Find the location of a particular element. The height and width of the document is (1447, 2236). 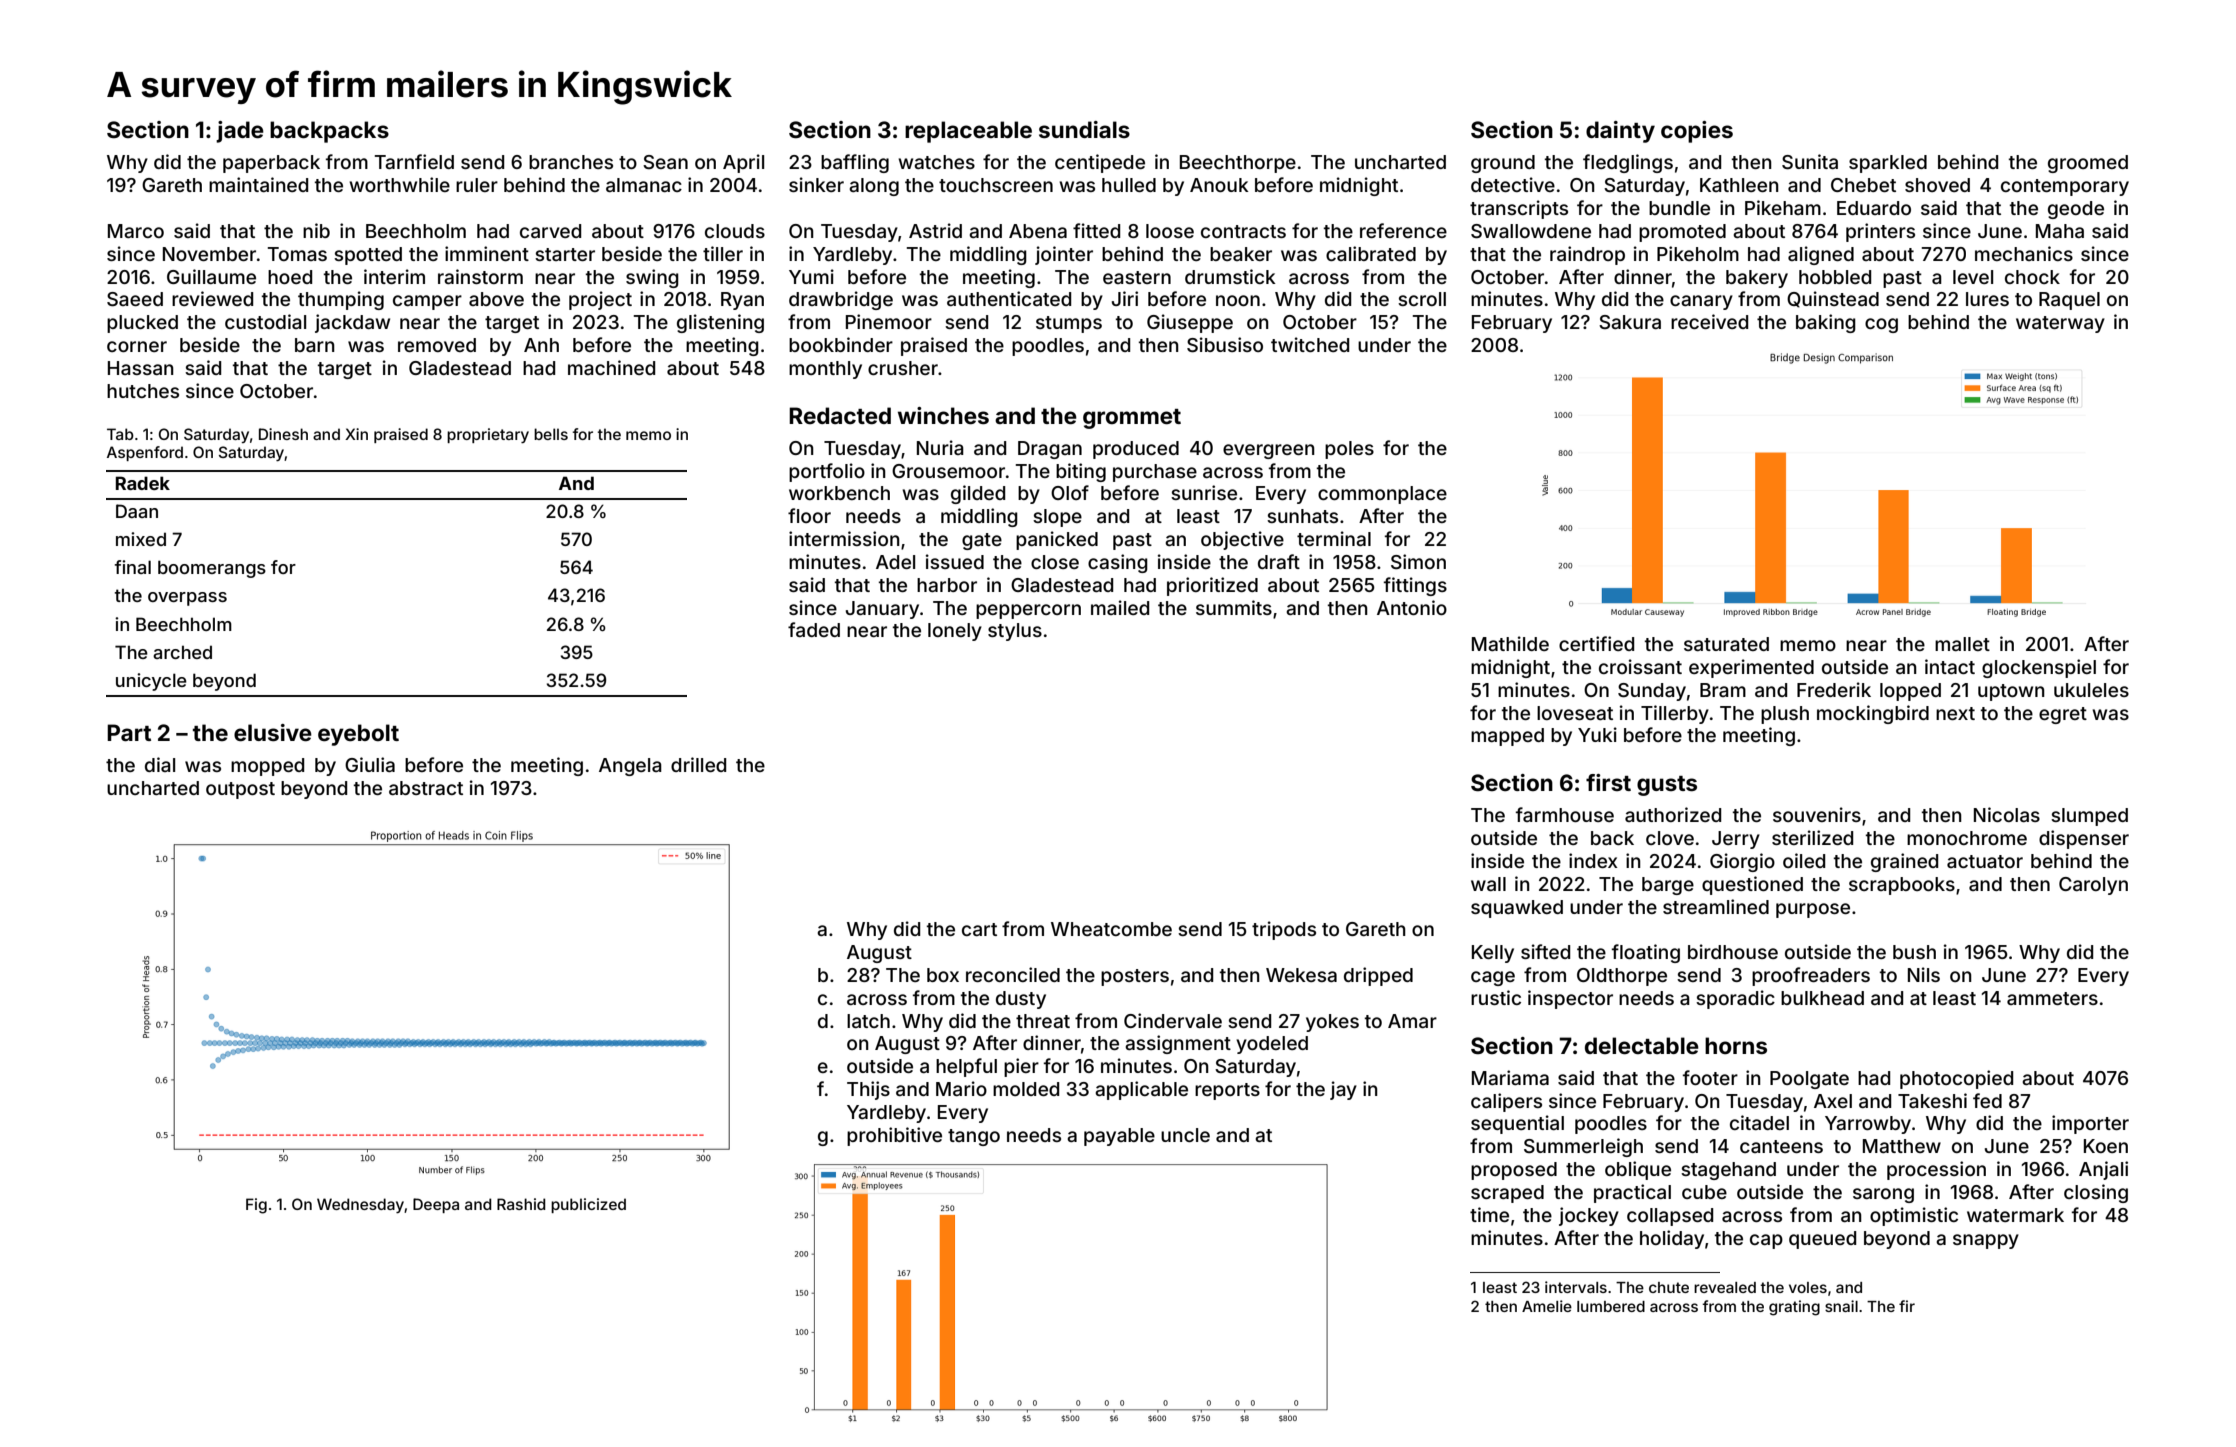

jade is located at coordinates (240, 132).
